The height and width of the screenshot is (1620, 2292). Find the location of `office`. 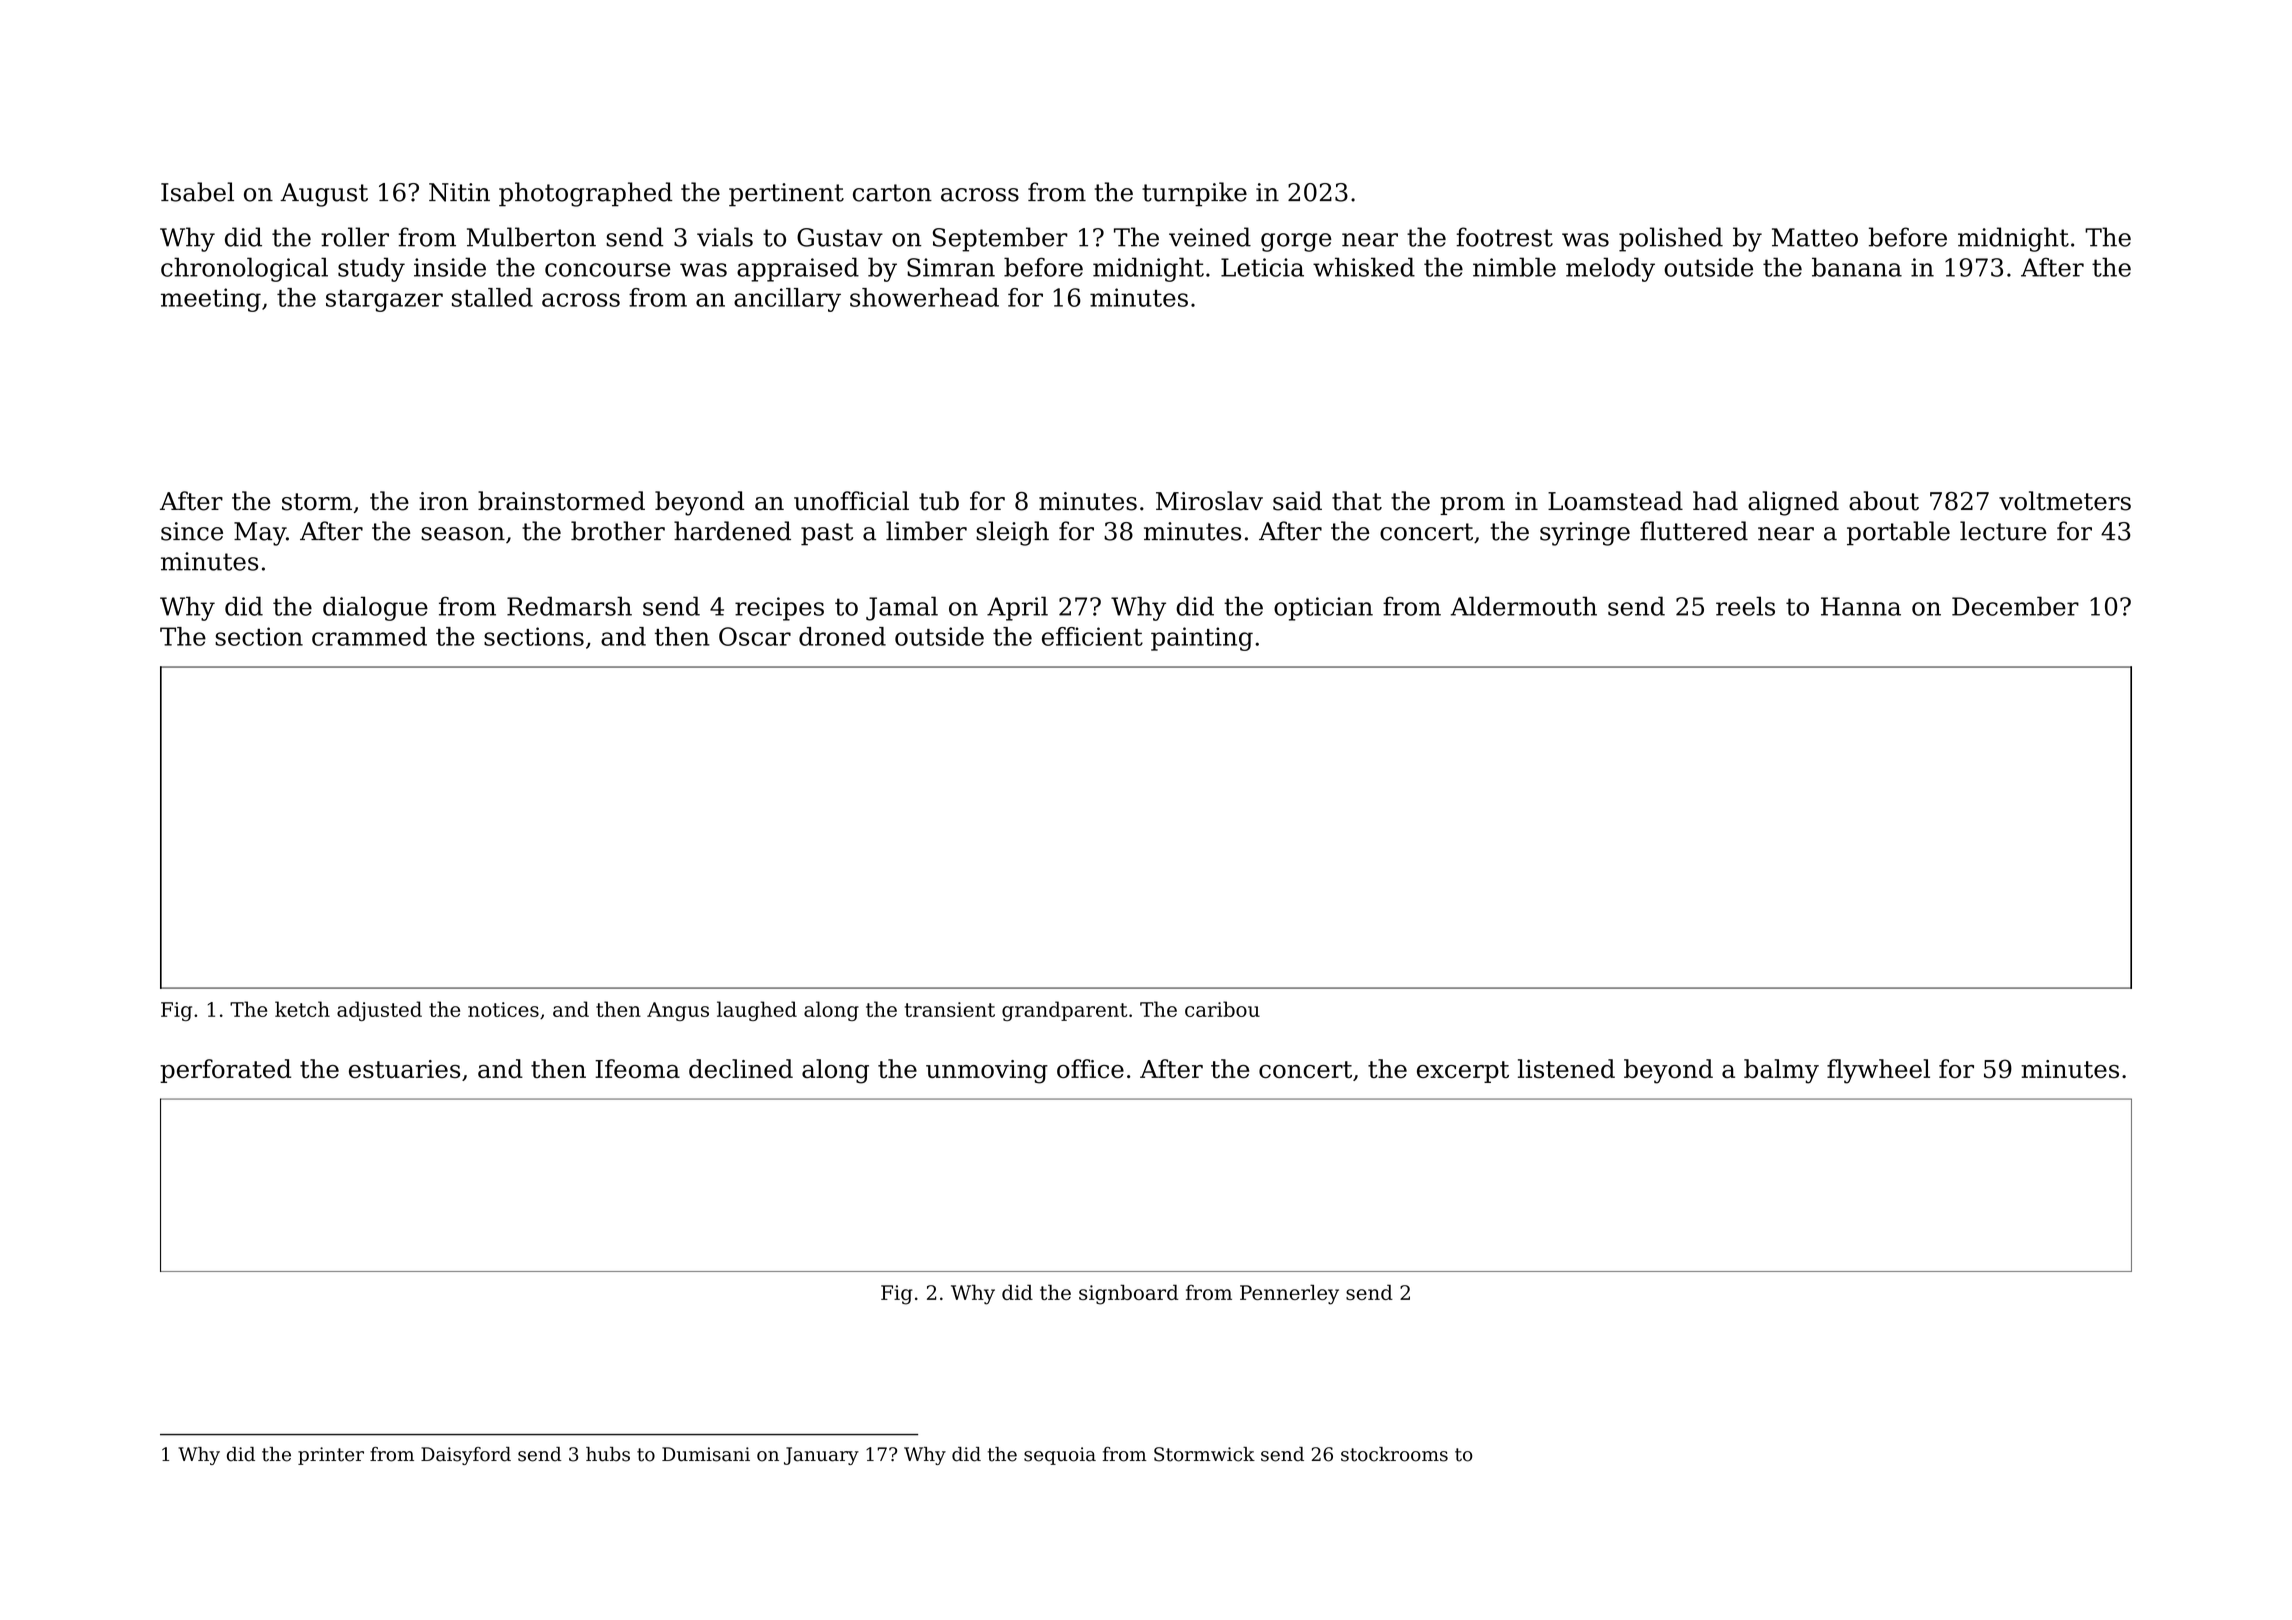

office is located at coordinates (1090, 1069).
